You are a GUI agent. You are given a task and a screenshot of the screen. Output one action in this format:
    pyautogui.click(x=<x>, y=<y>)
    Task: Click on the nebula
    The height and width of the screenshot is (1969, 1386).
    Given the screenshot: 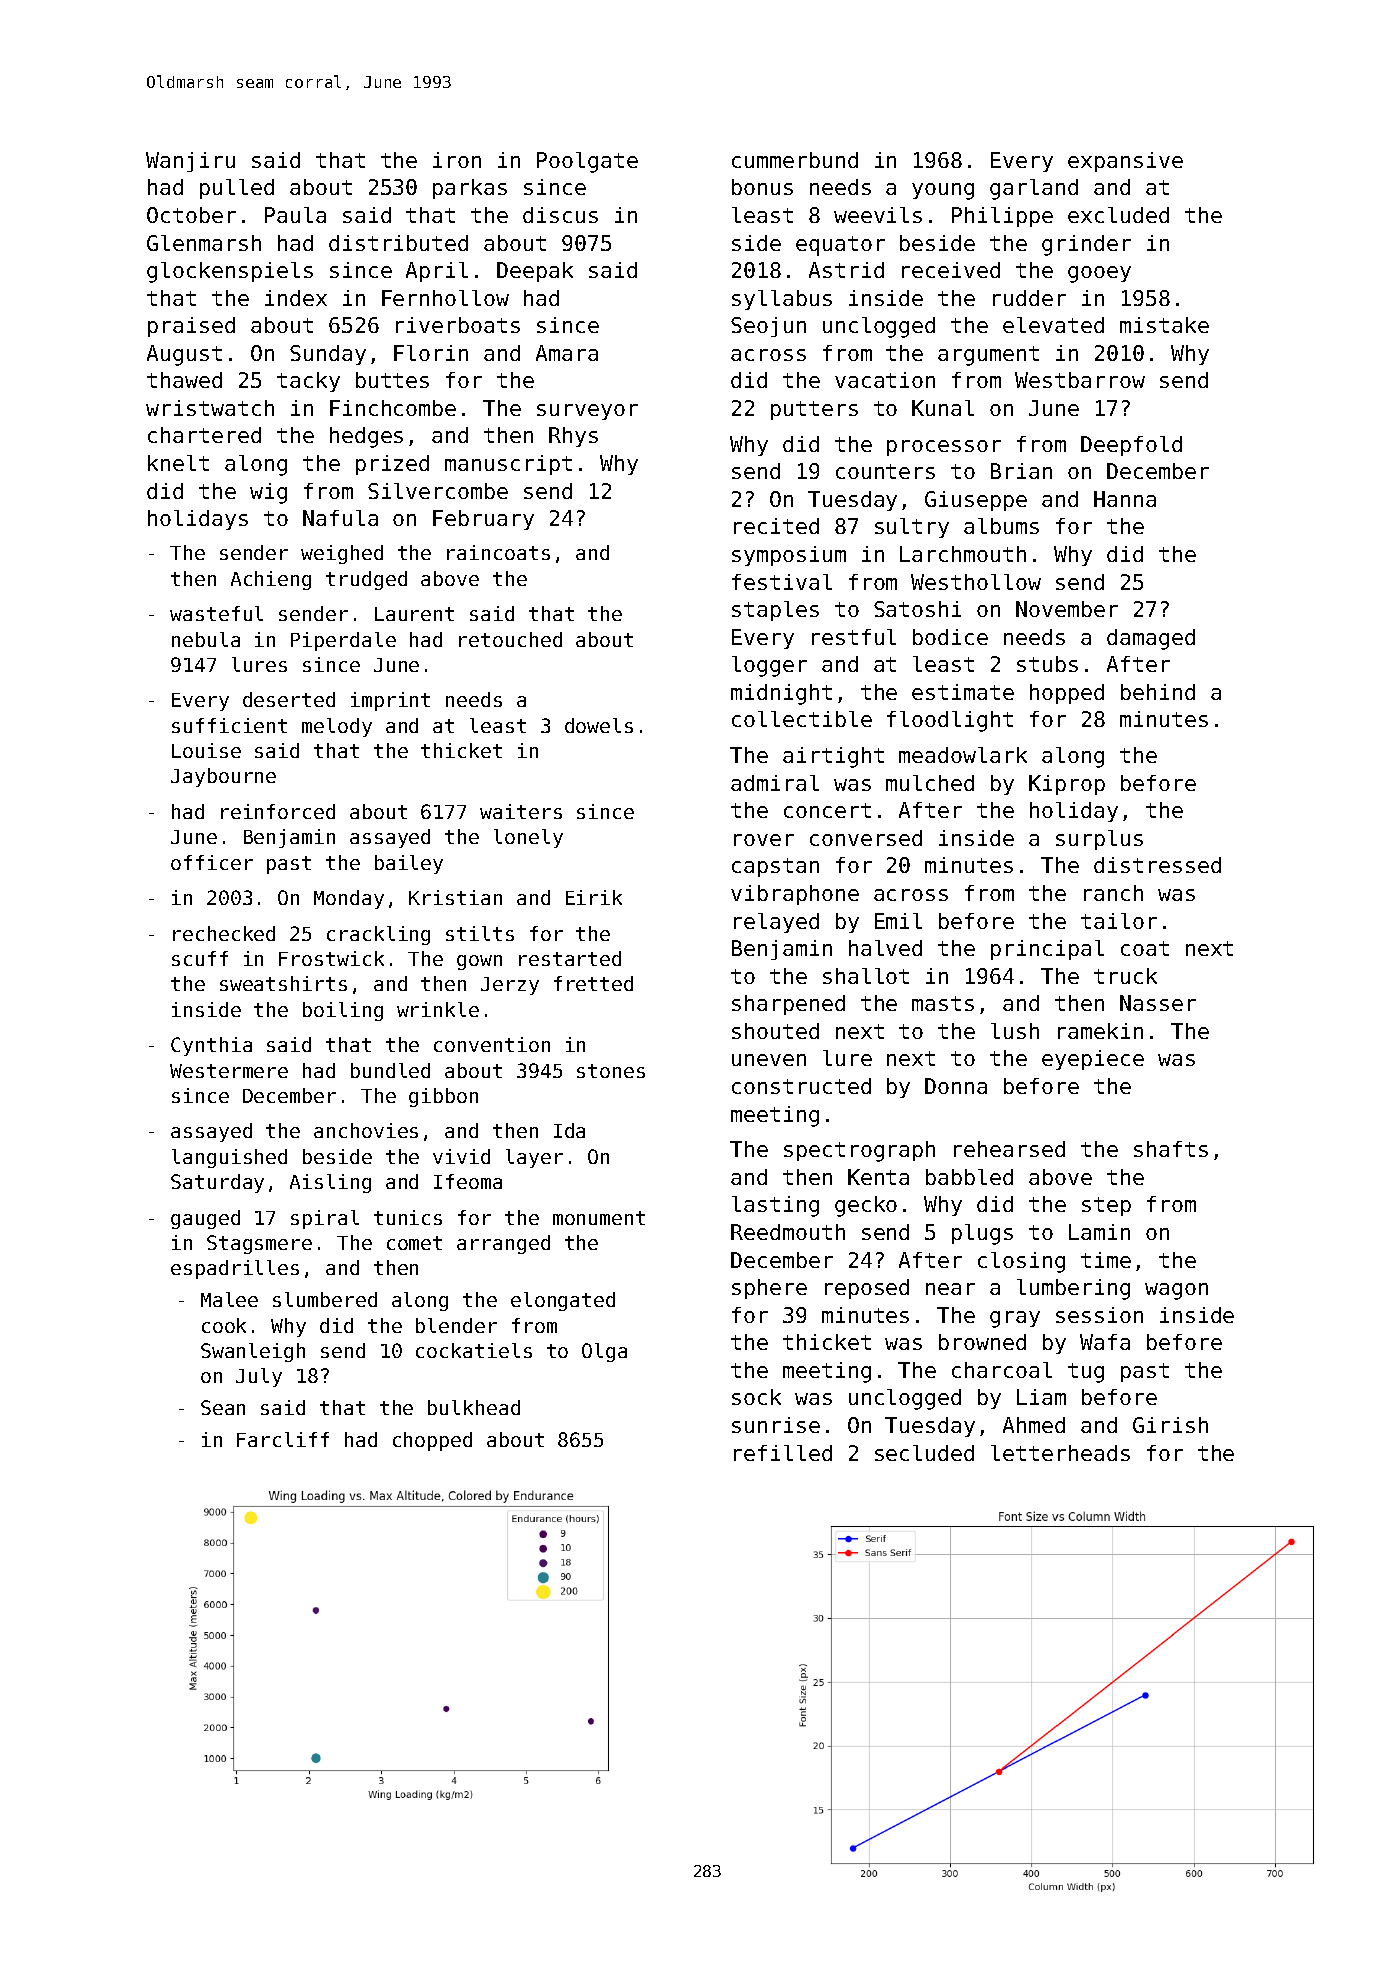 What is the action you would take?
    pyautogui.click(x=206, y=639)
